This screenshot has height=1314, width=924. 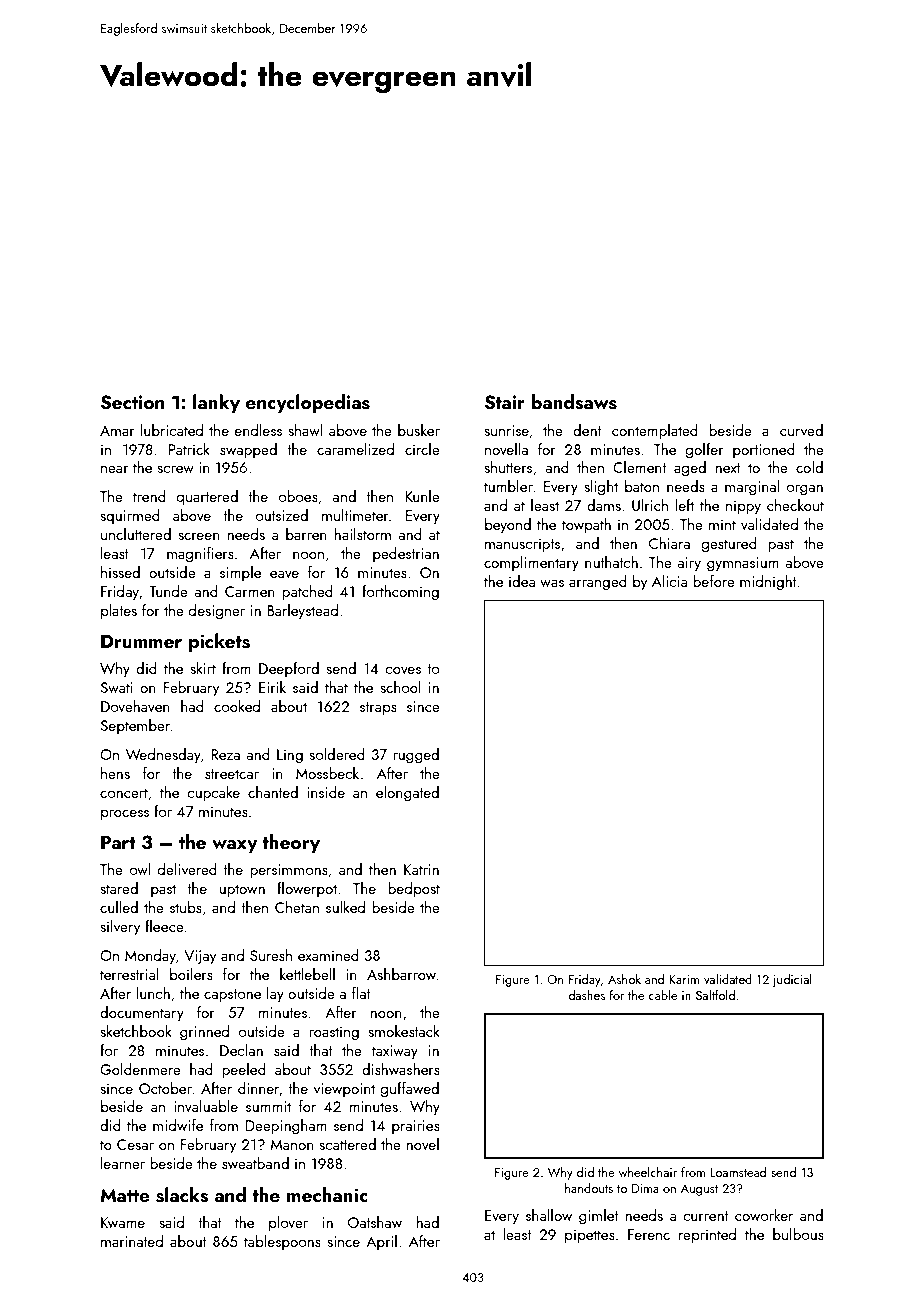 What do you see at coordinates (738, 1172) in the screenshot?
I see `Loamstead` at bounding box center [738, 1172].
